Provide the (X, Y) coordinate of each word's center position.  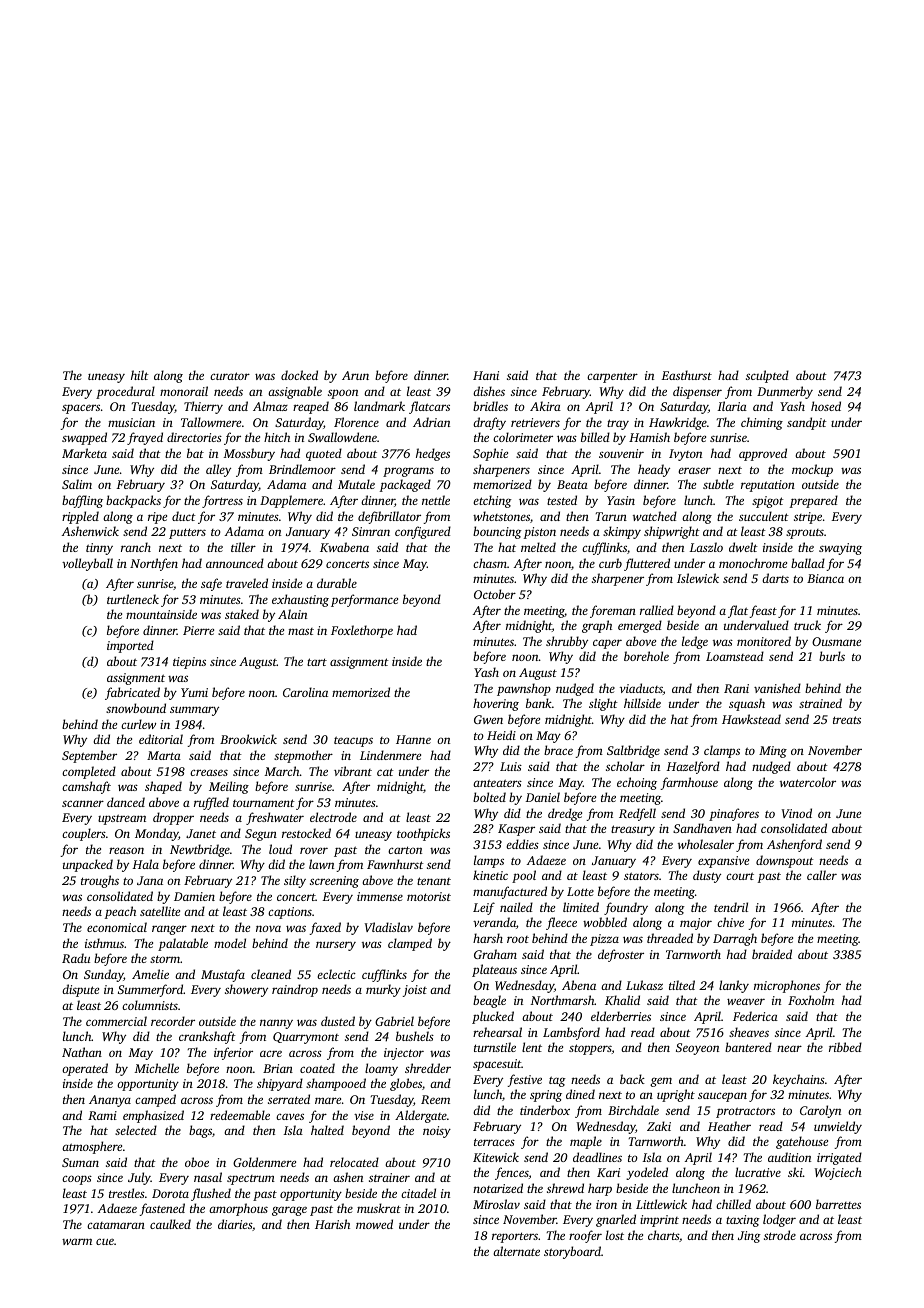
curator (230, 376)
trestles (127, 1193)
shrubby (567, 642)
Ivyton (685, 455)
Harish (332, 1224)
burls (832, 656)
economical (117, 927)
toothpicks (423, 834)
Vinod (797, 813)
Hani (486, 375)
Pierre (198, 630)
